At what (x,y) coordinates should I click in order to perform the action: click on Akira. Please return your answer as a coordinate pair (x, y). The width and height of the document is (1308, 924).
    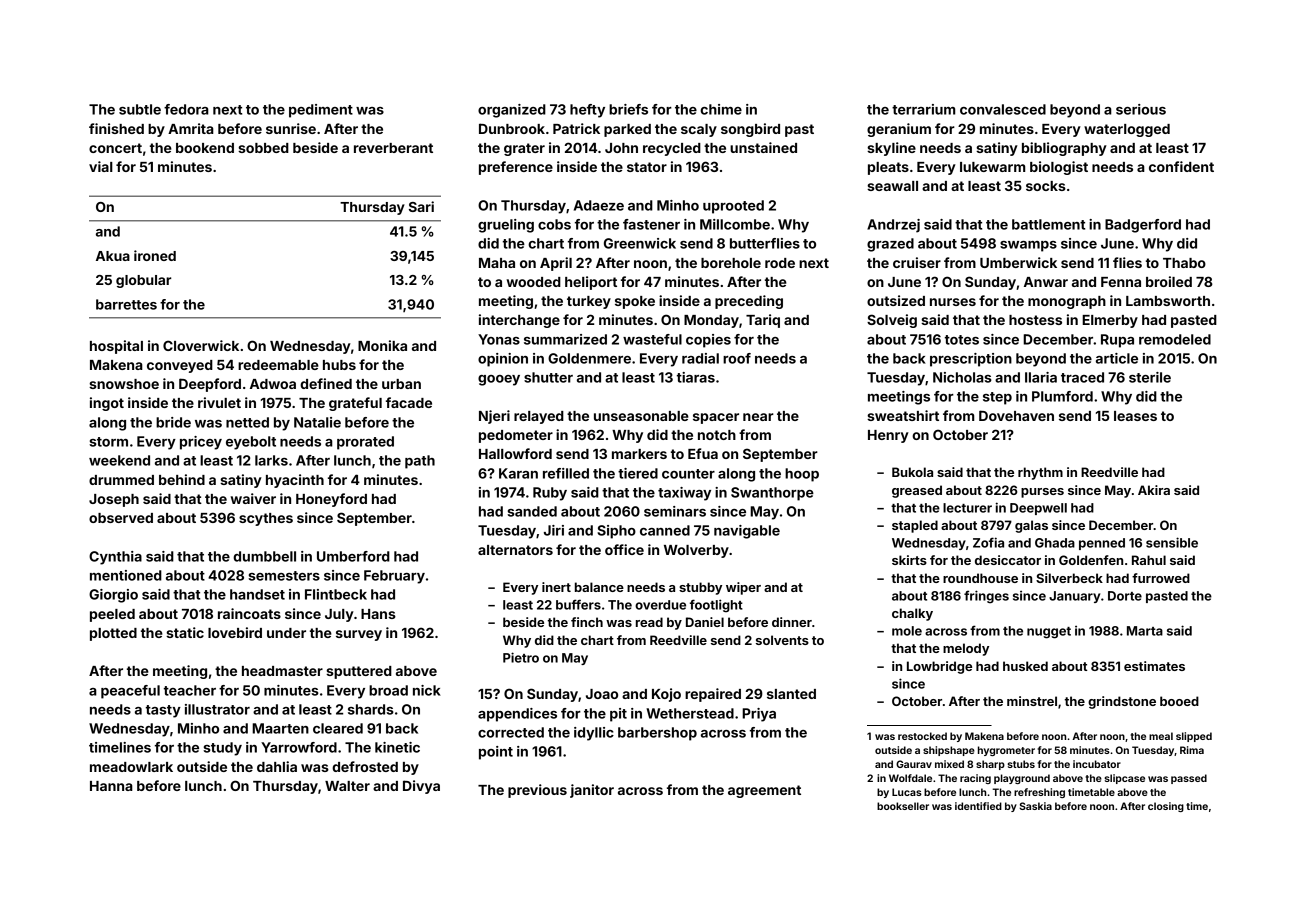
    Looking at the image, I should click on (1154, 490).
